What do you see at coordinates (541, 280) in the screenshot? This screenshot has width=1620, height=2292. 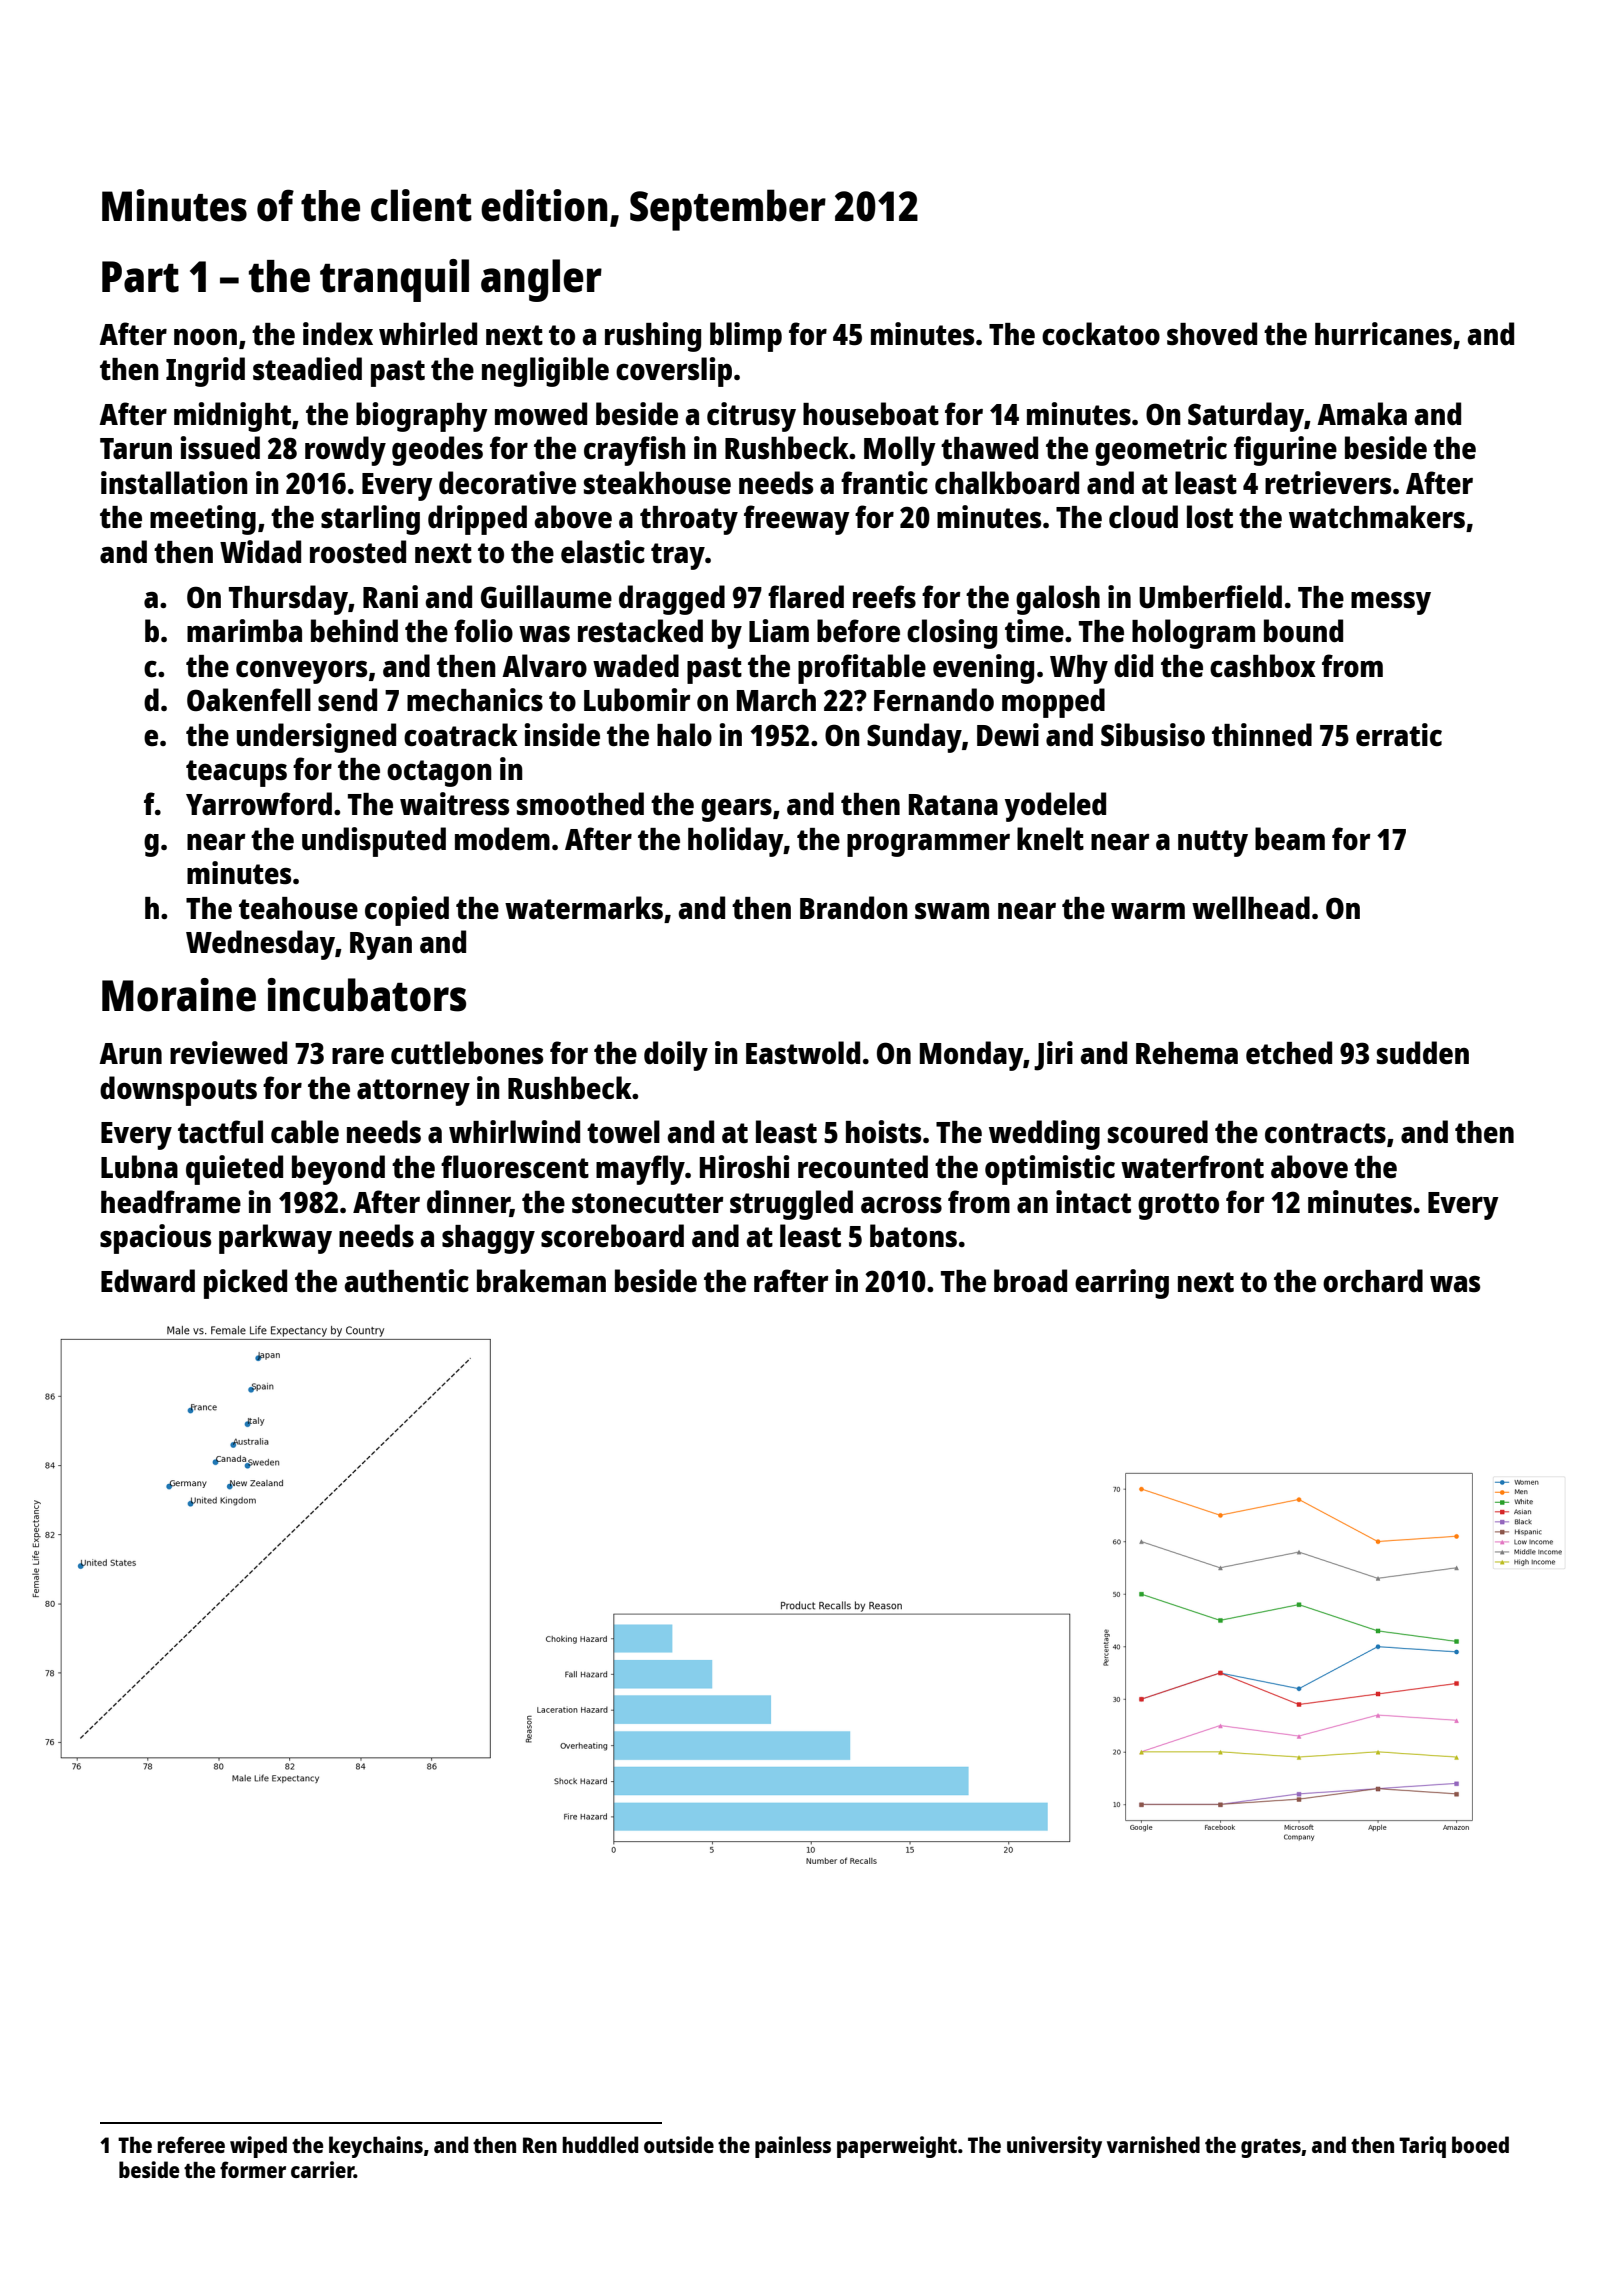 I see `angler` at bounding box center [541, 280].
